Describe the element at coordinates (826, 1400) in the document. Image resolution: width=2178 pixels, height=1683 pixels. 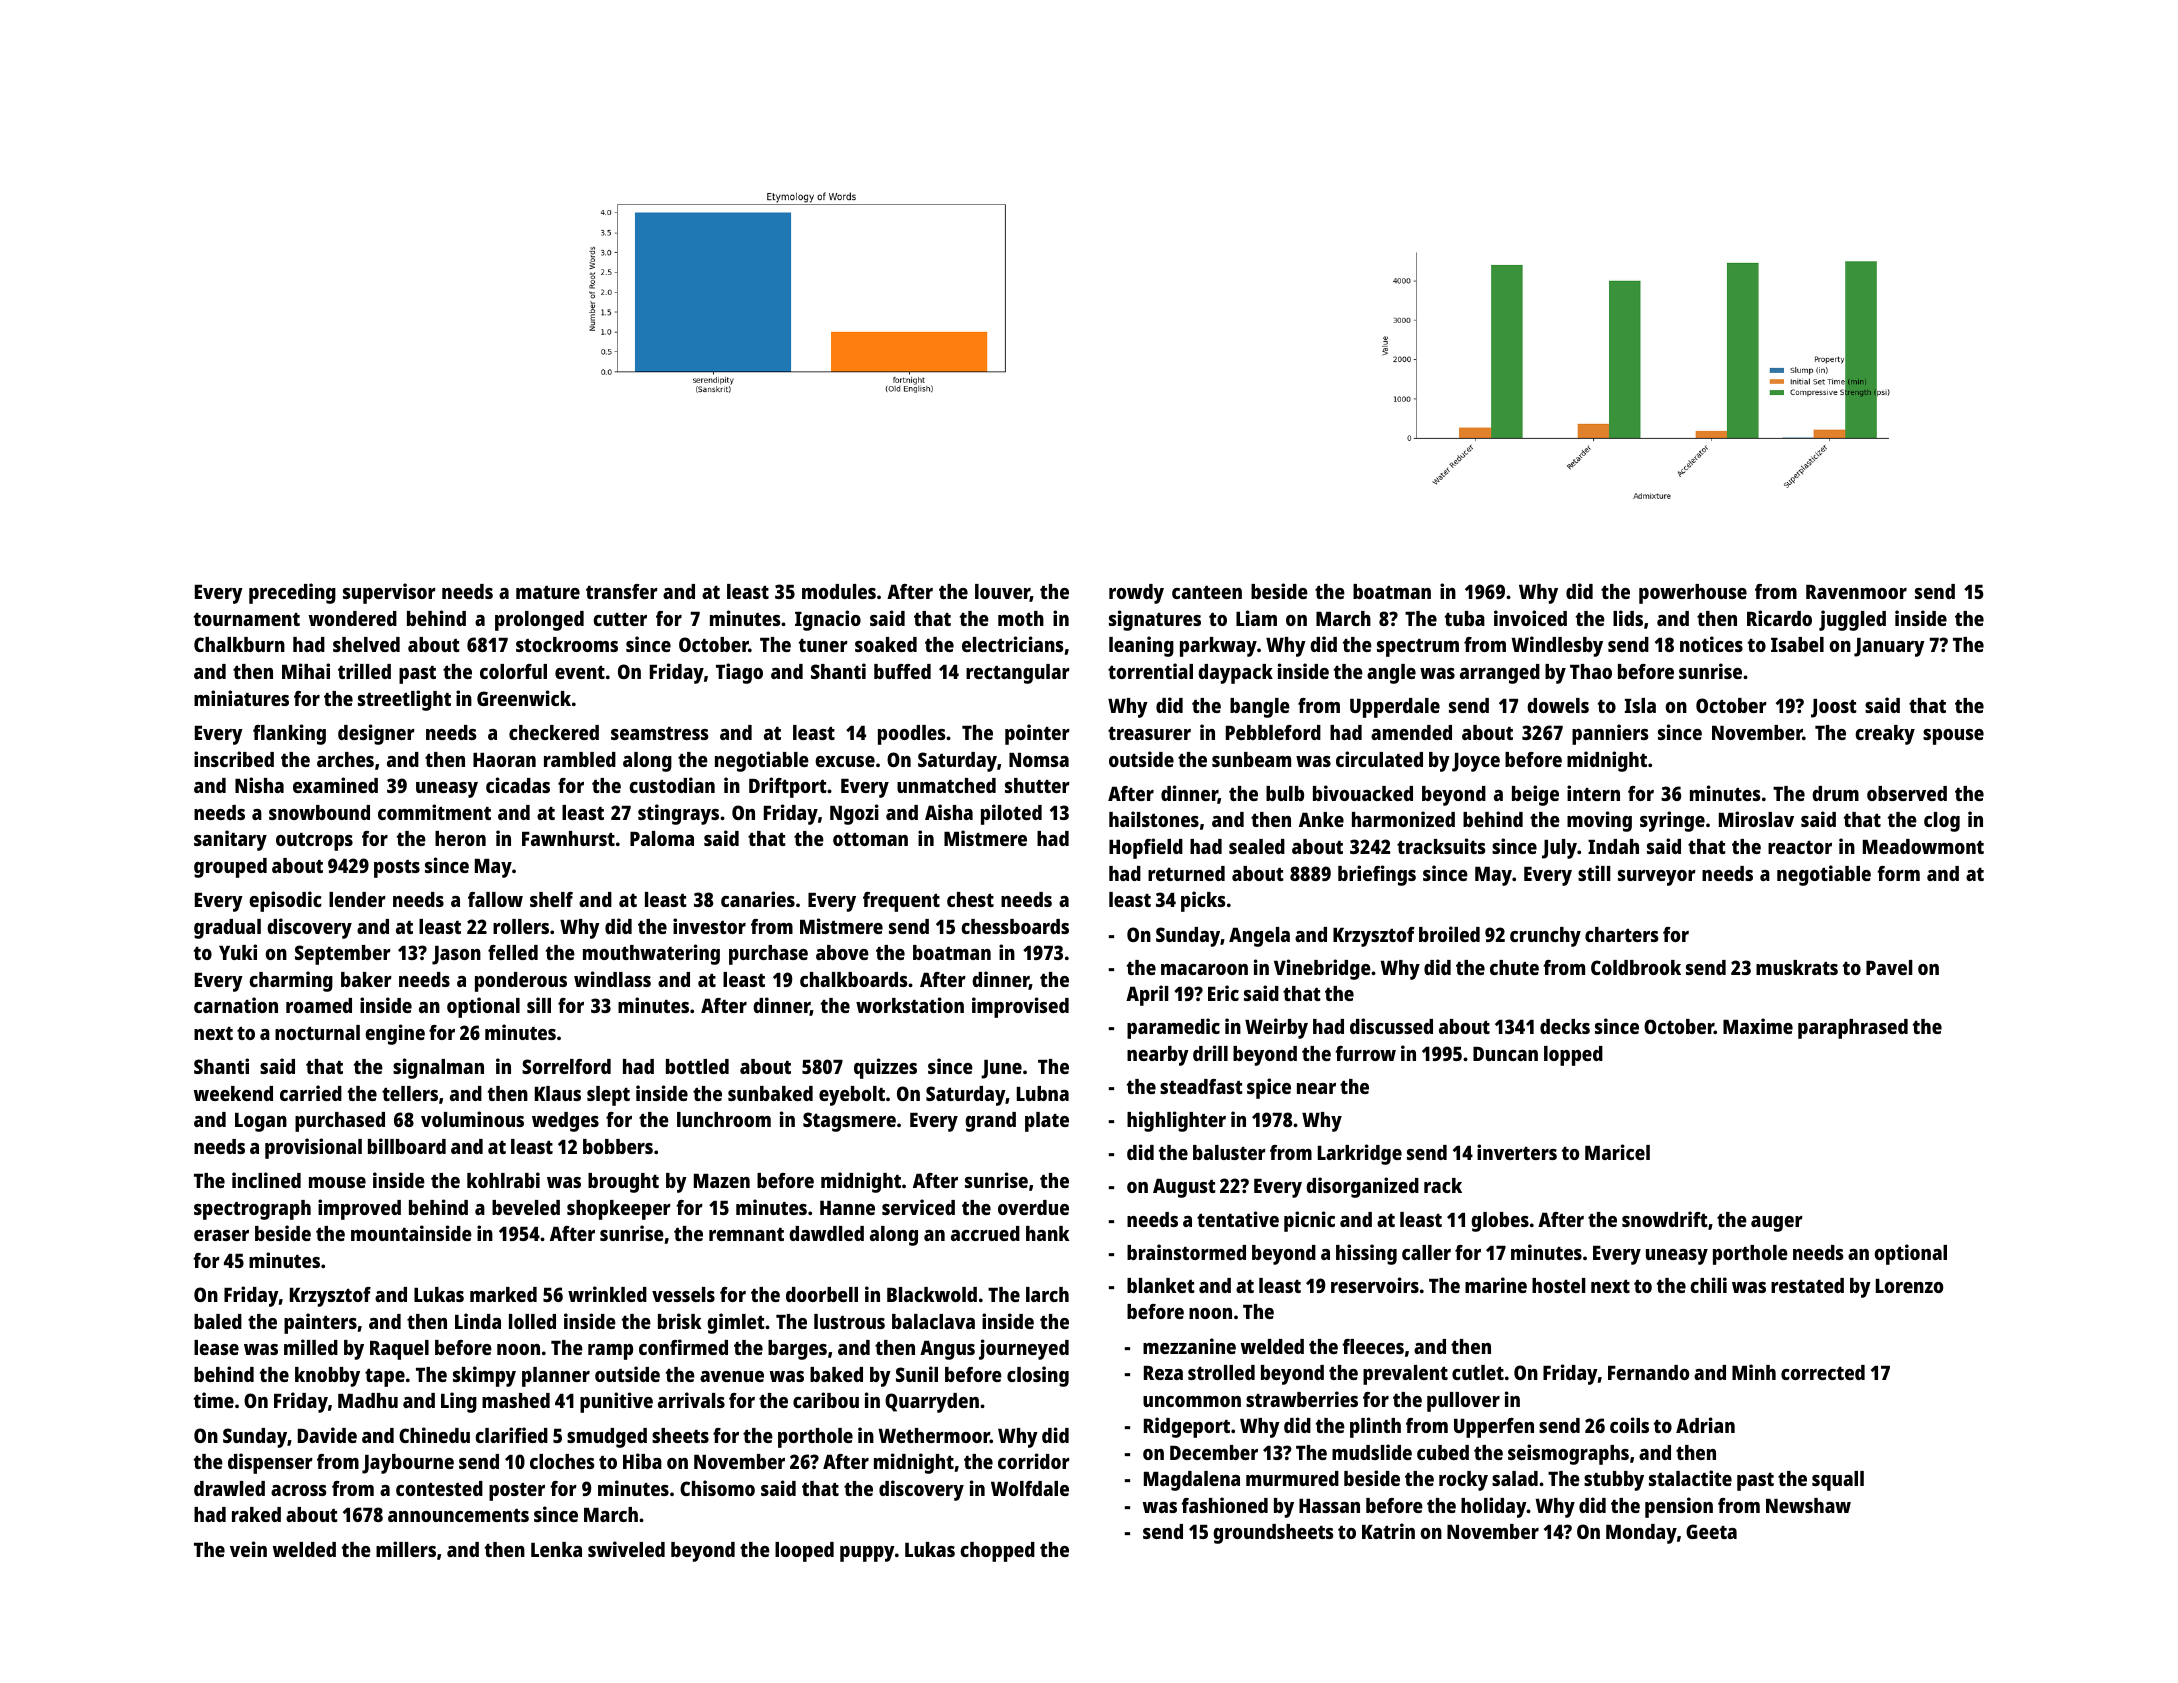
I see `caribou` at that location.
